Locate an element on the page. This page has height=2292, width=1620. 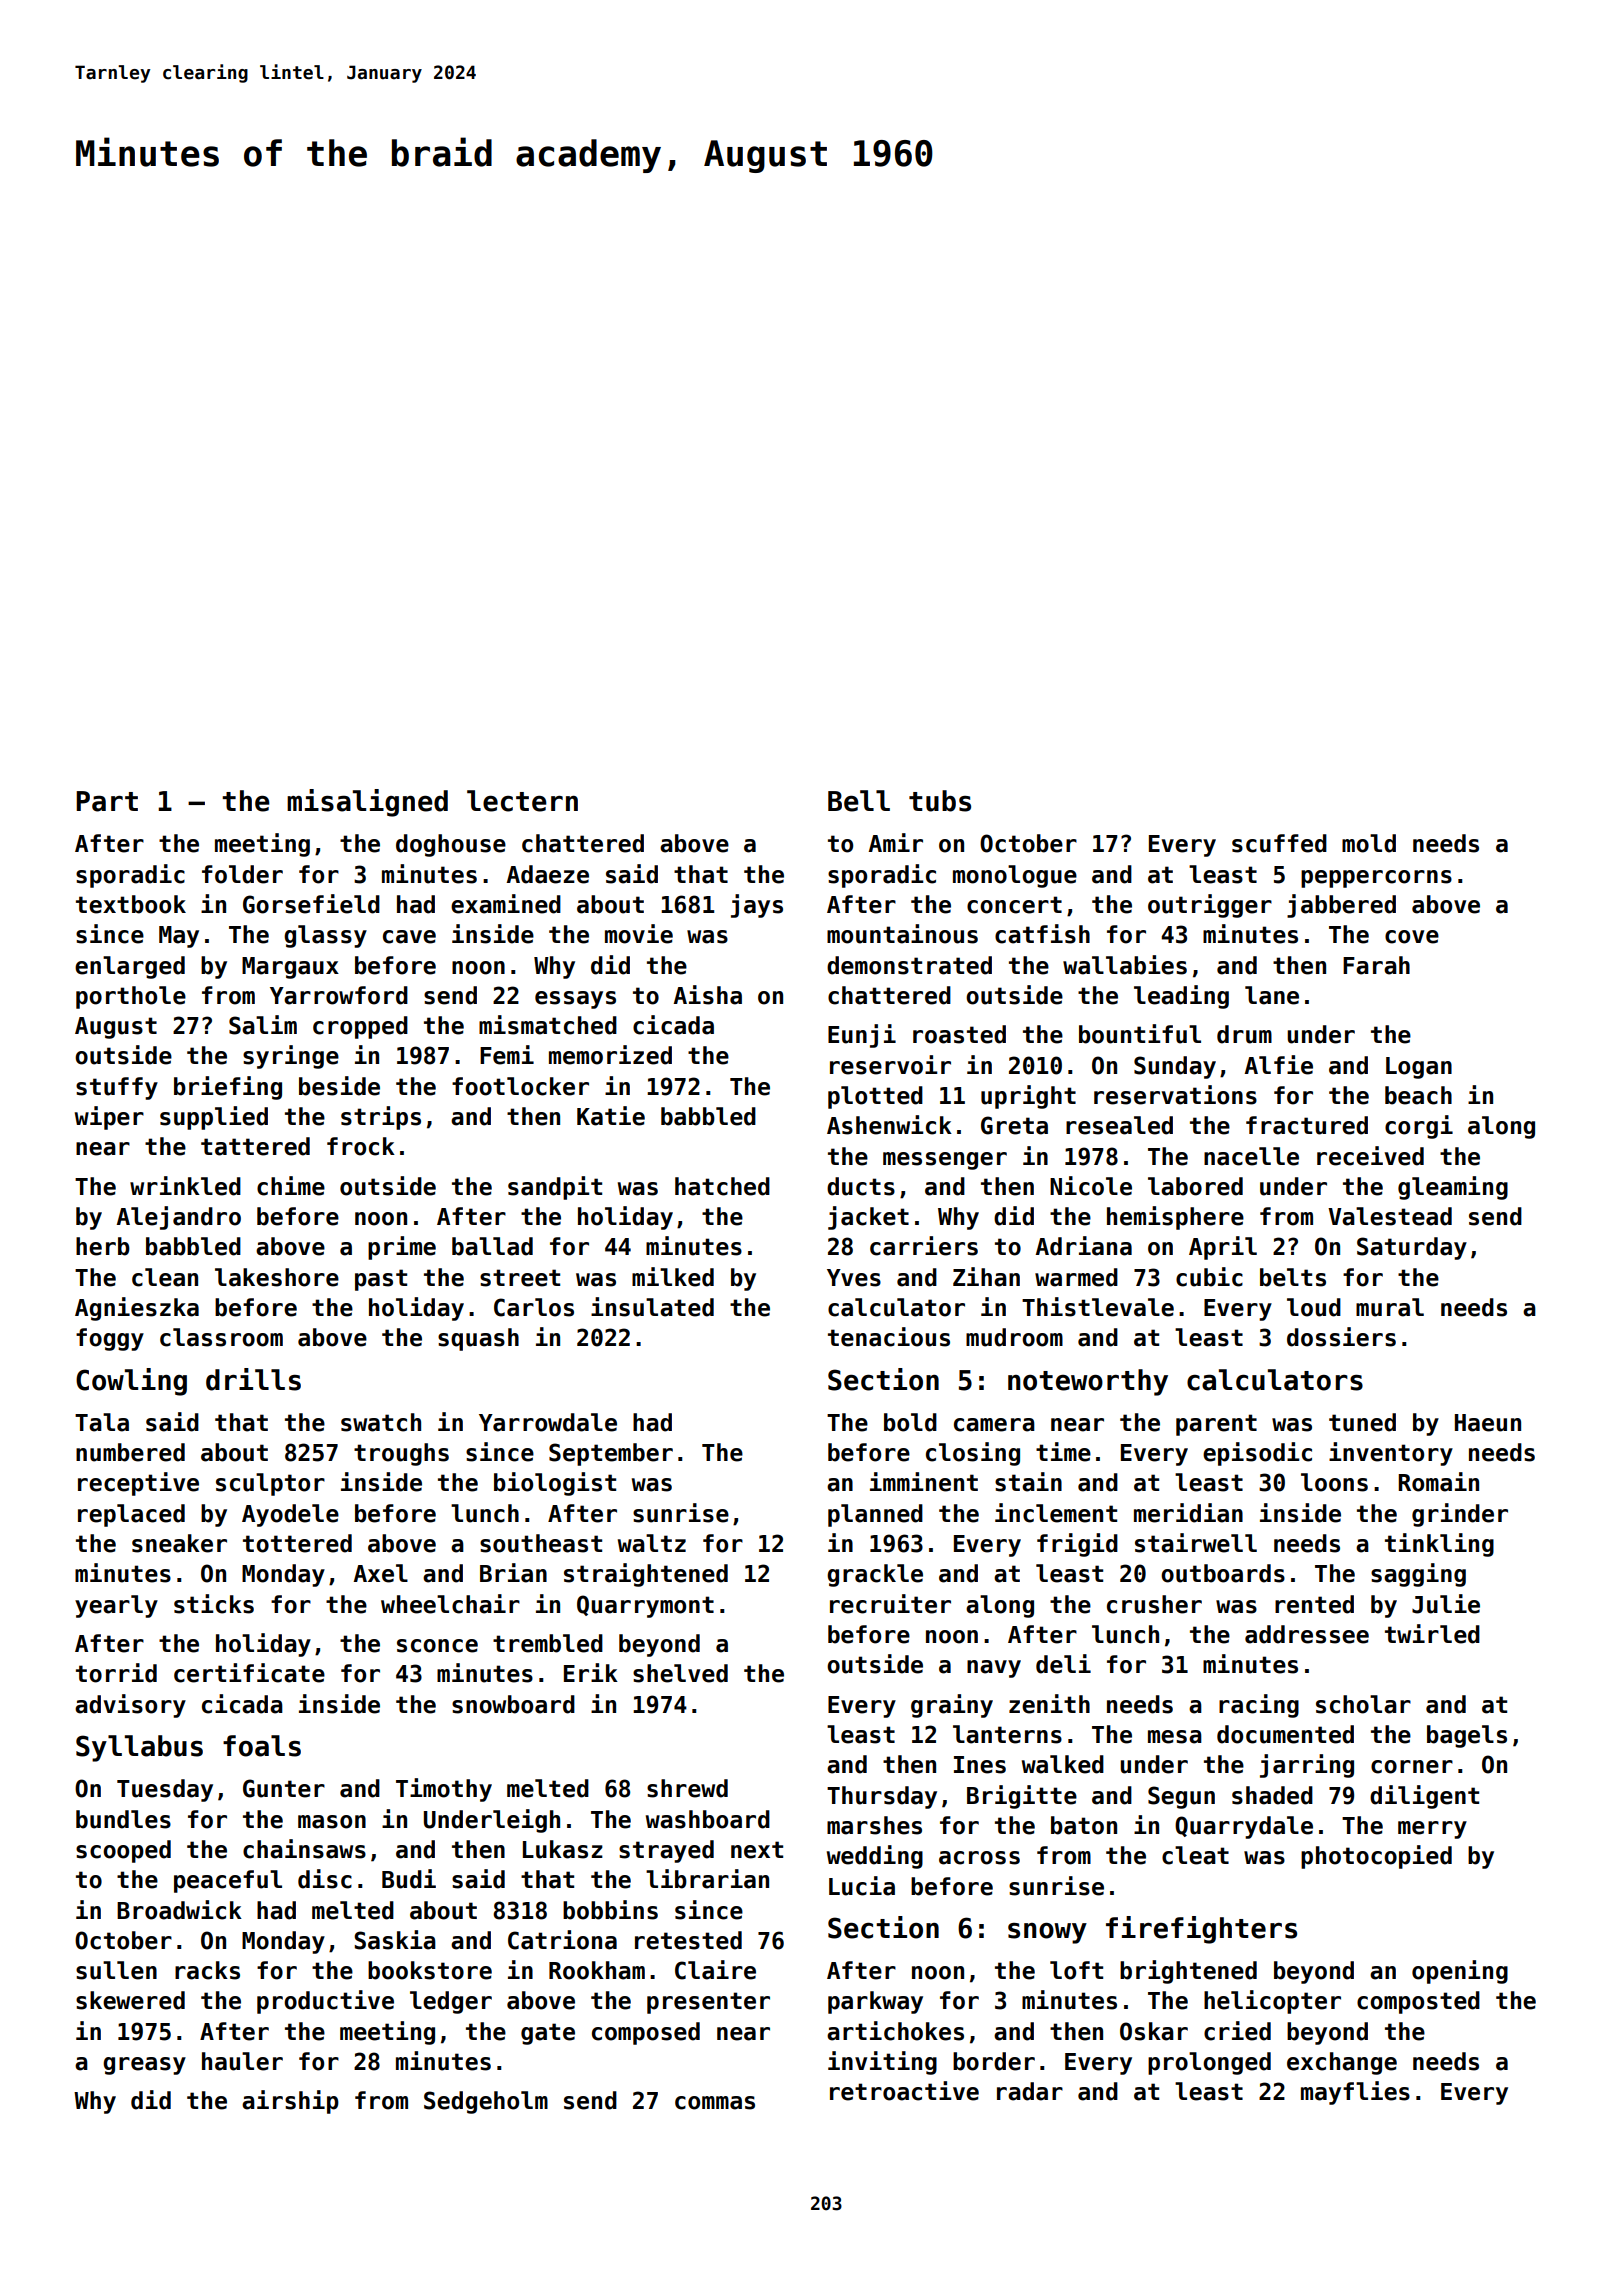
Ayodele is located at coordinates (290, 1515).
